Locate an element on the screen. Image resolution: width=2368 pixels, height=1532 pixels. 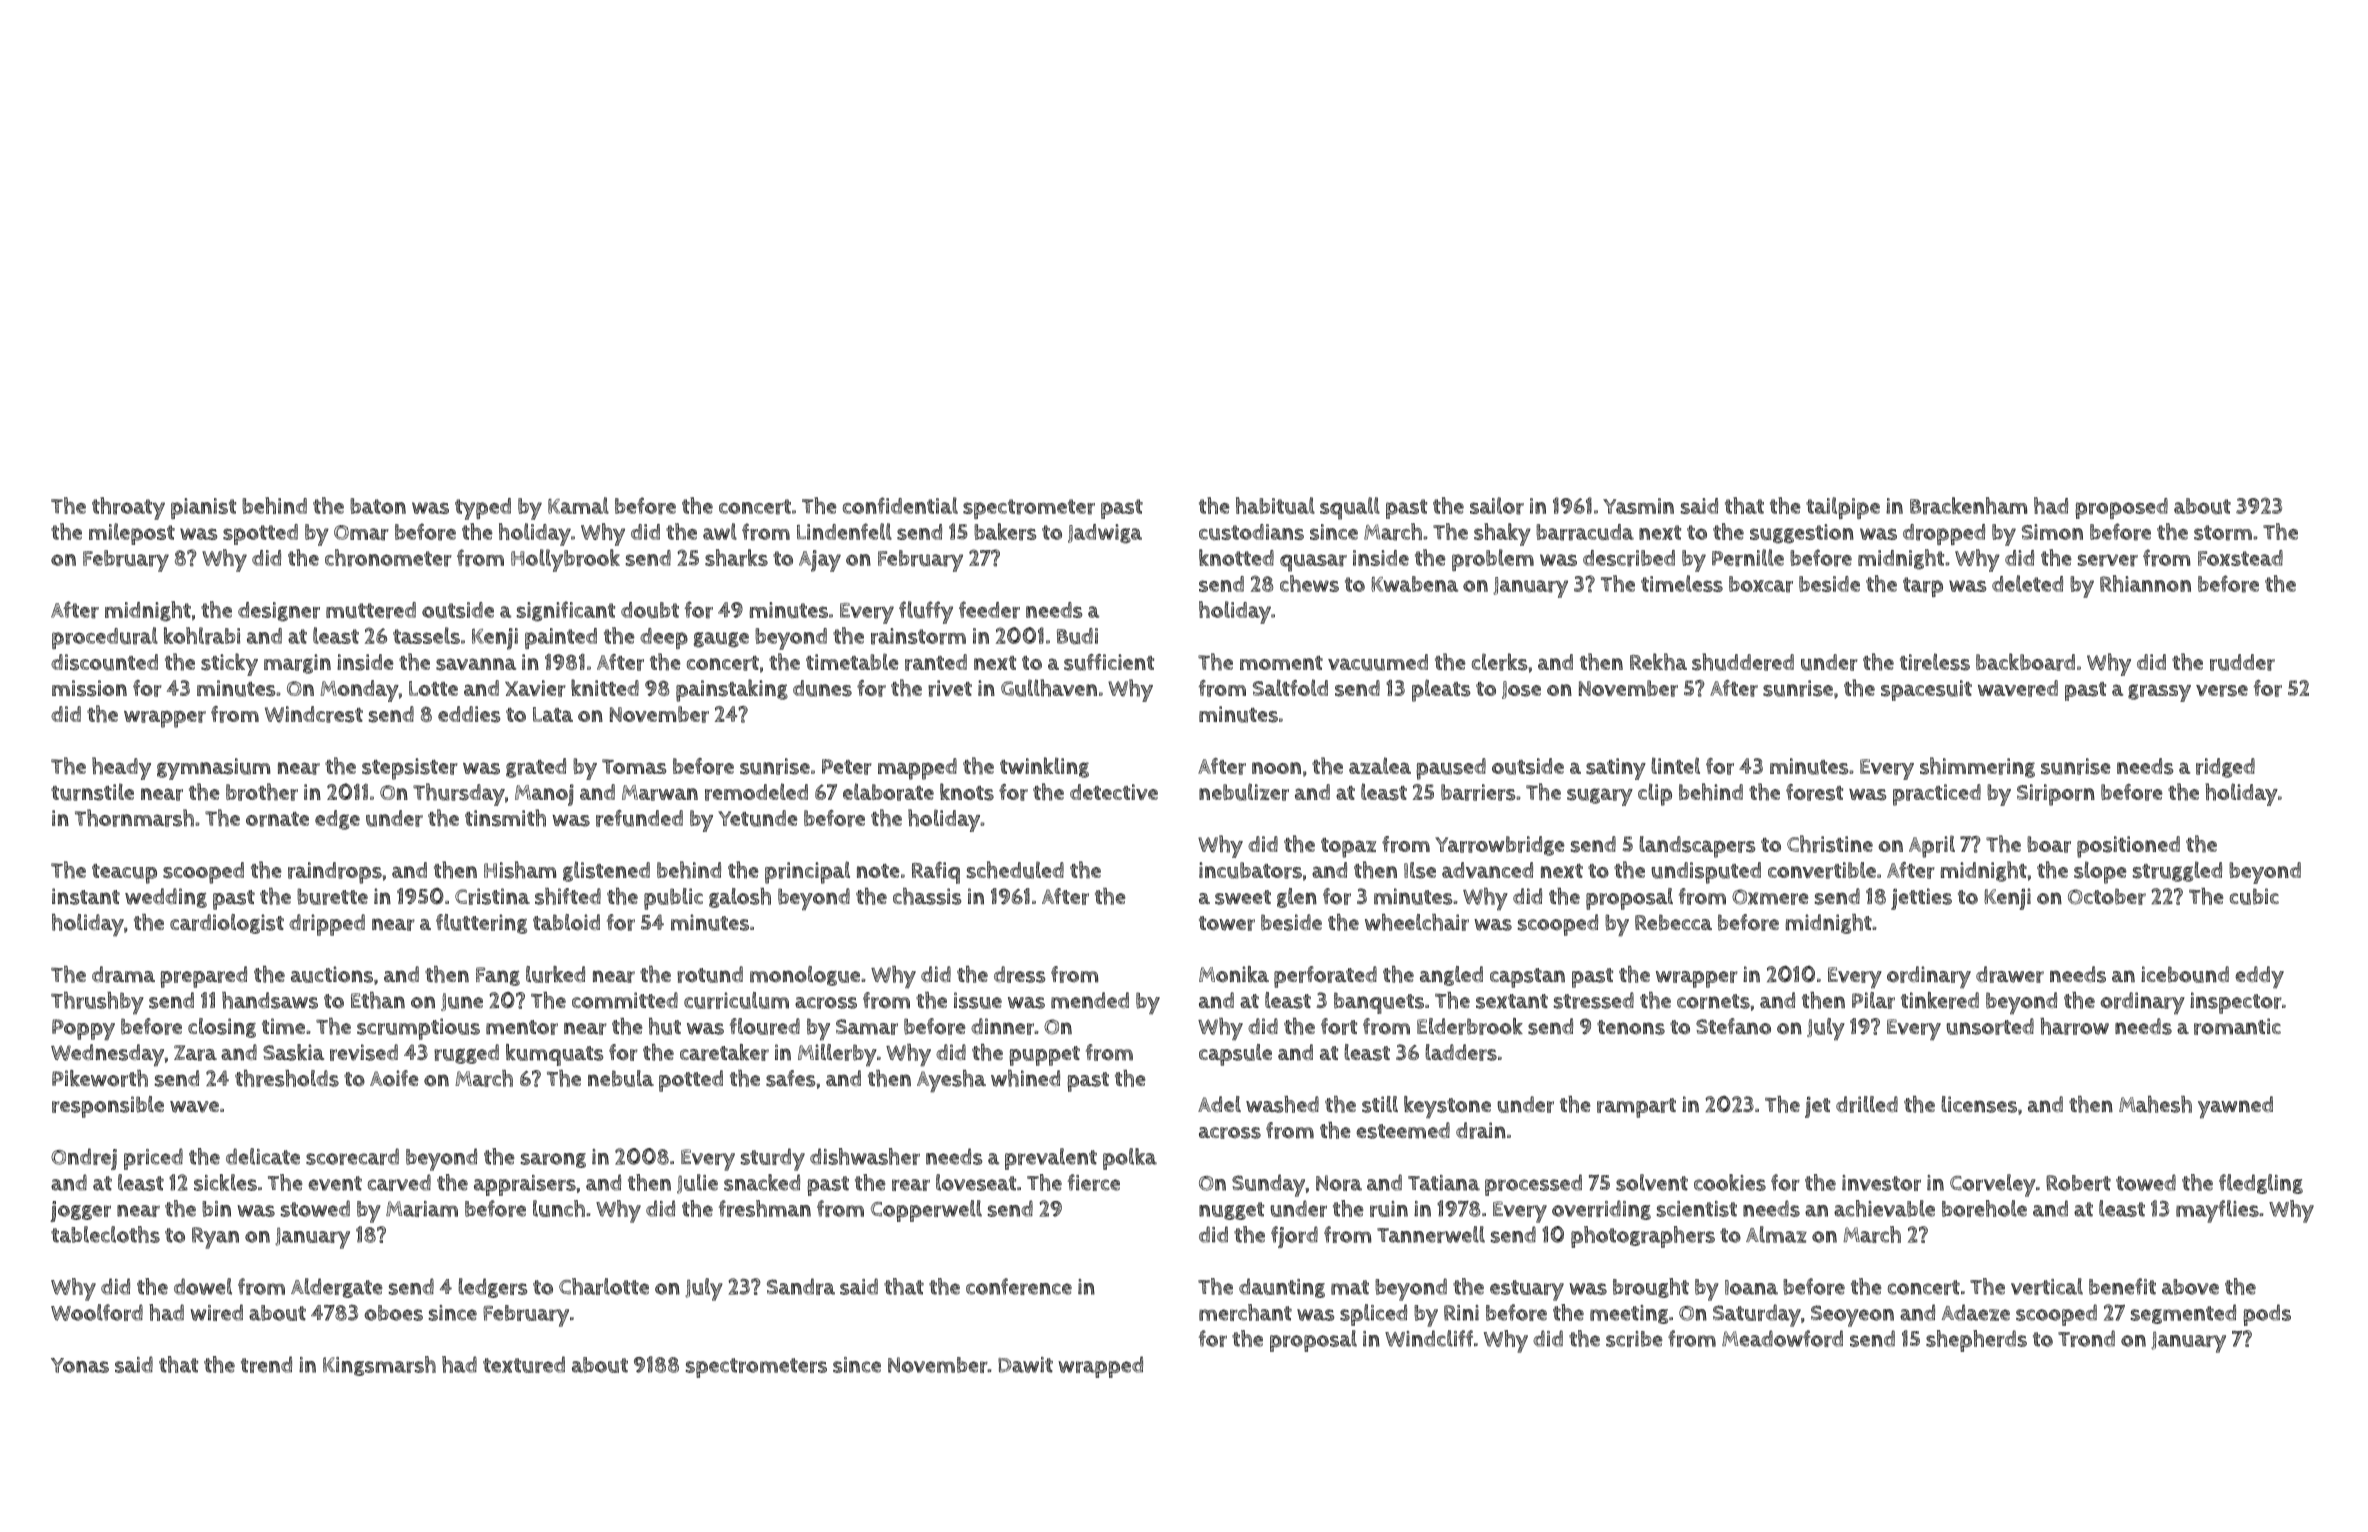
angled is located at coordinates (1451, 976).
